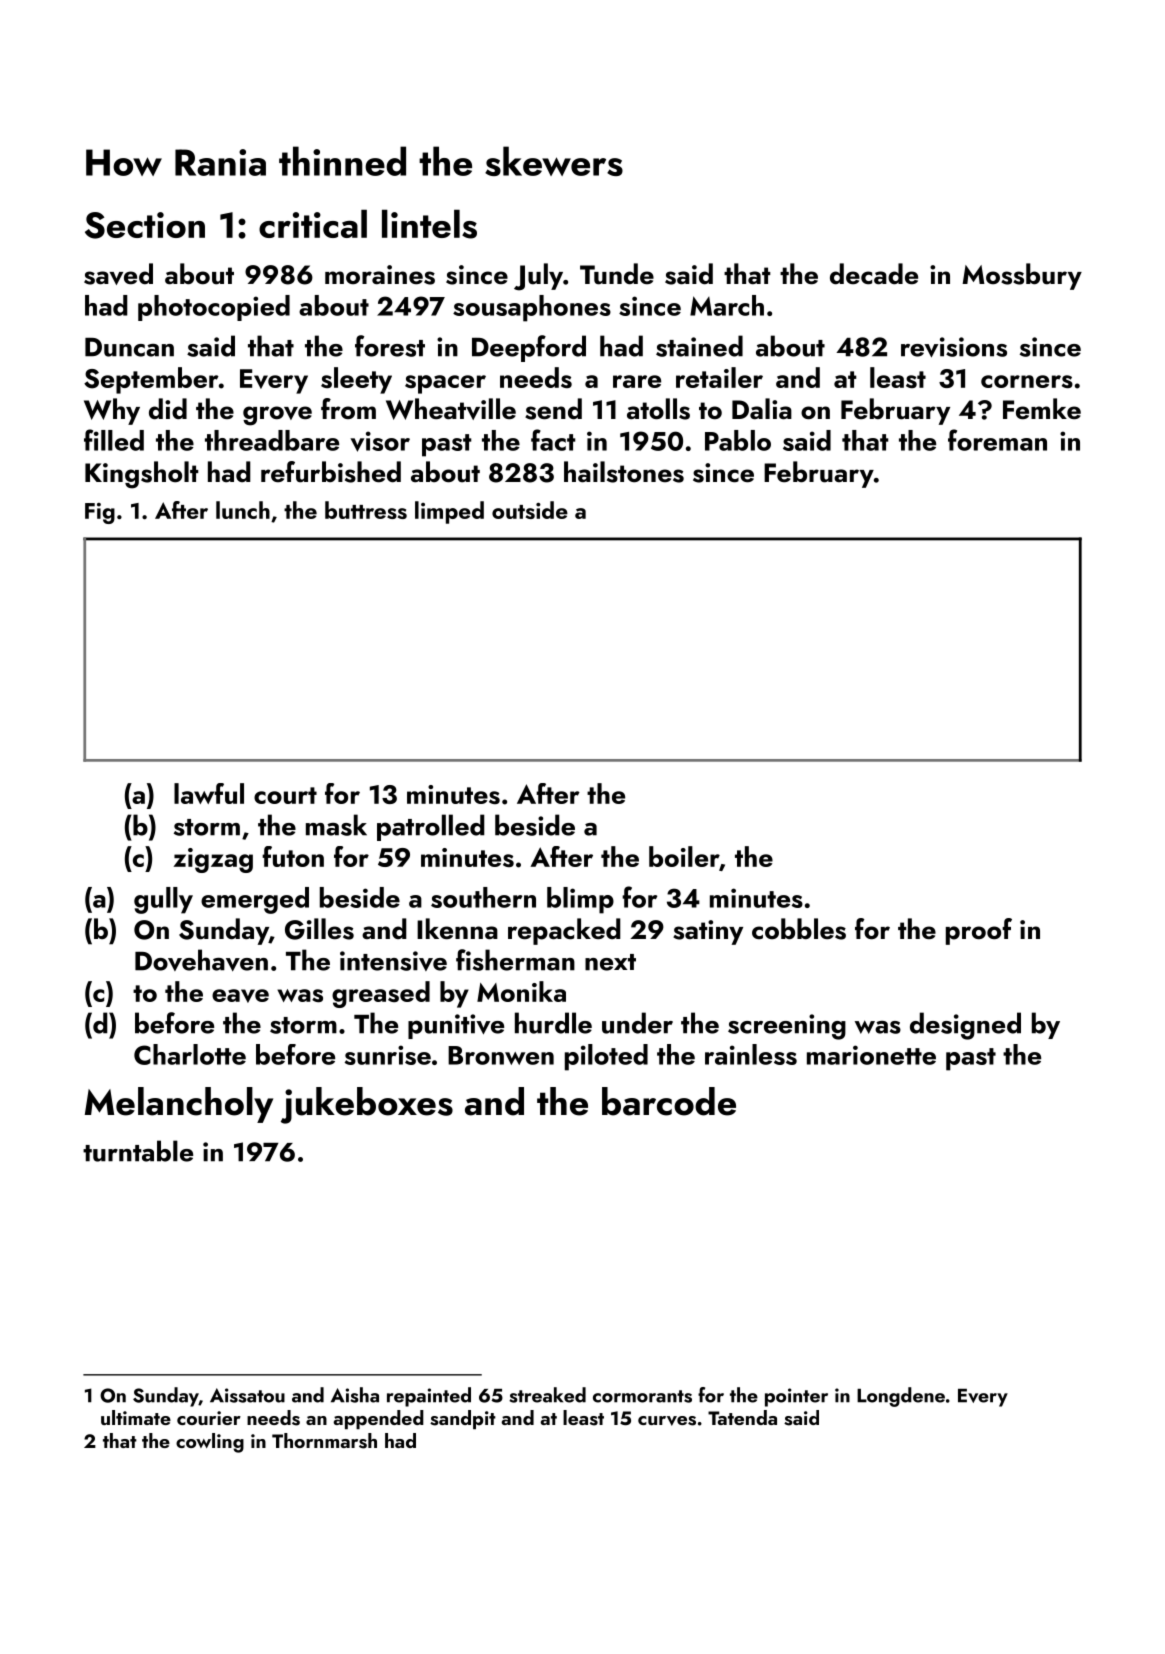 The width and height of the page is (1165, 1654). I want to click on ultimate, so click(136, 1417).
